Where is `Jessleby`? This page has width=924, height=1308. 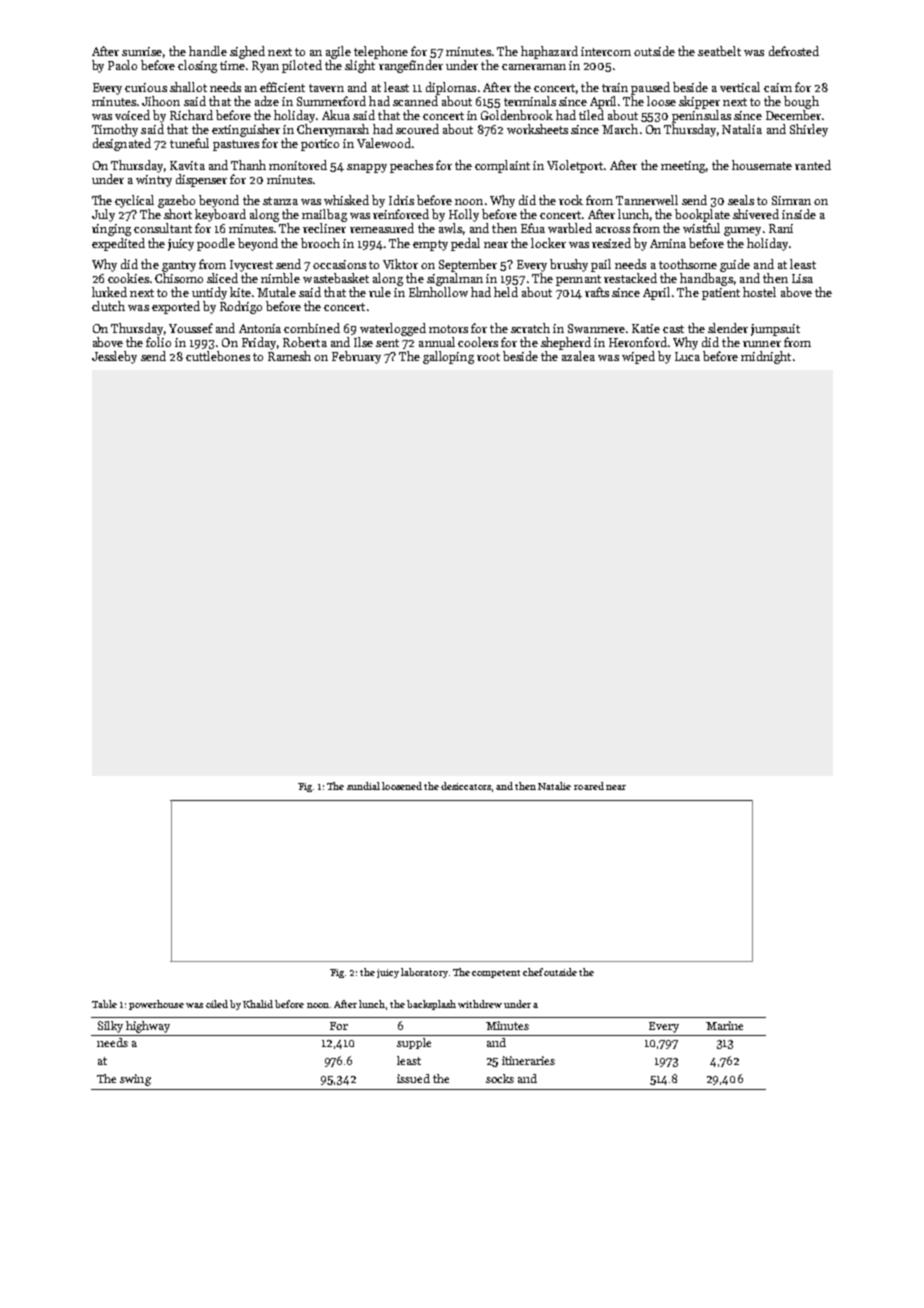
Jessleby is located at coordinates (114, 357).
